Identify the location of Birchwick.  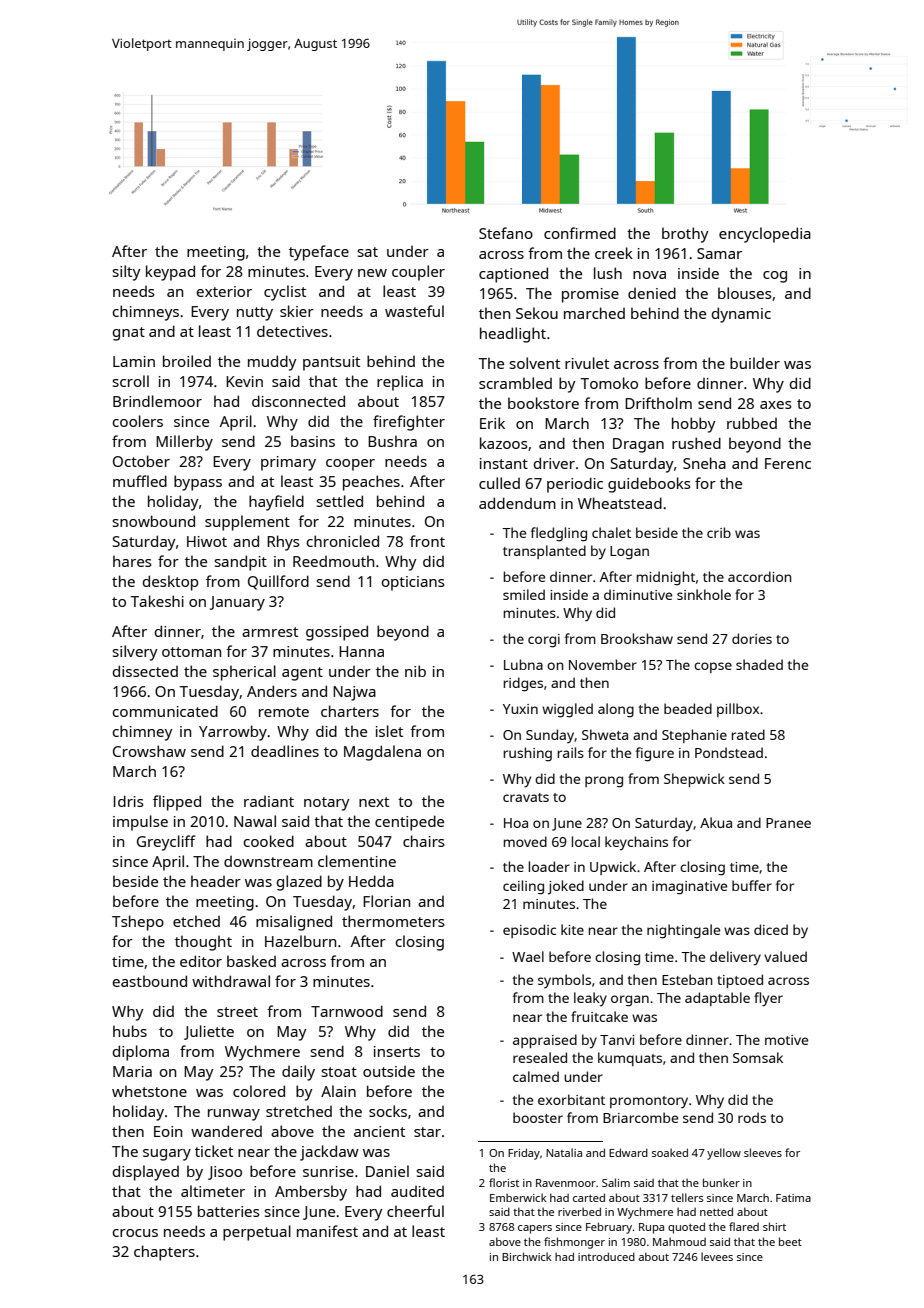
(527, 1256).
